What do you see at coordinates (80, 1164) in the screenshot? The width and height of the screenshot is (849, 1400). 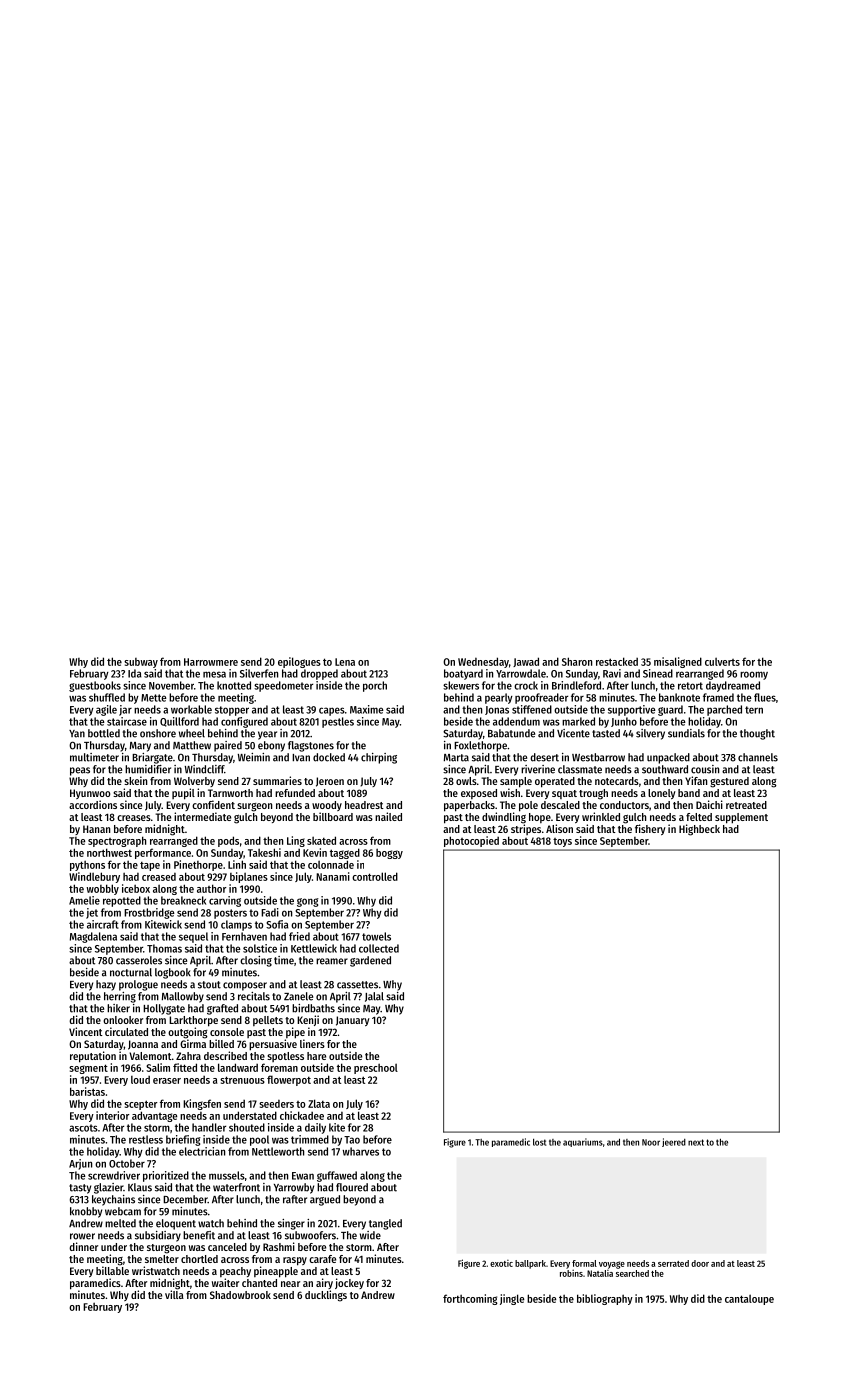 I see `Arjun` at bounding box center [80, 1164].
